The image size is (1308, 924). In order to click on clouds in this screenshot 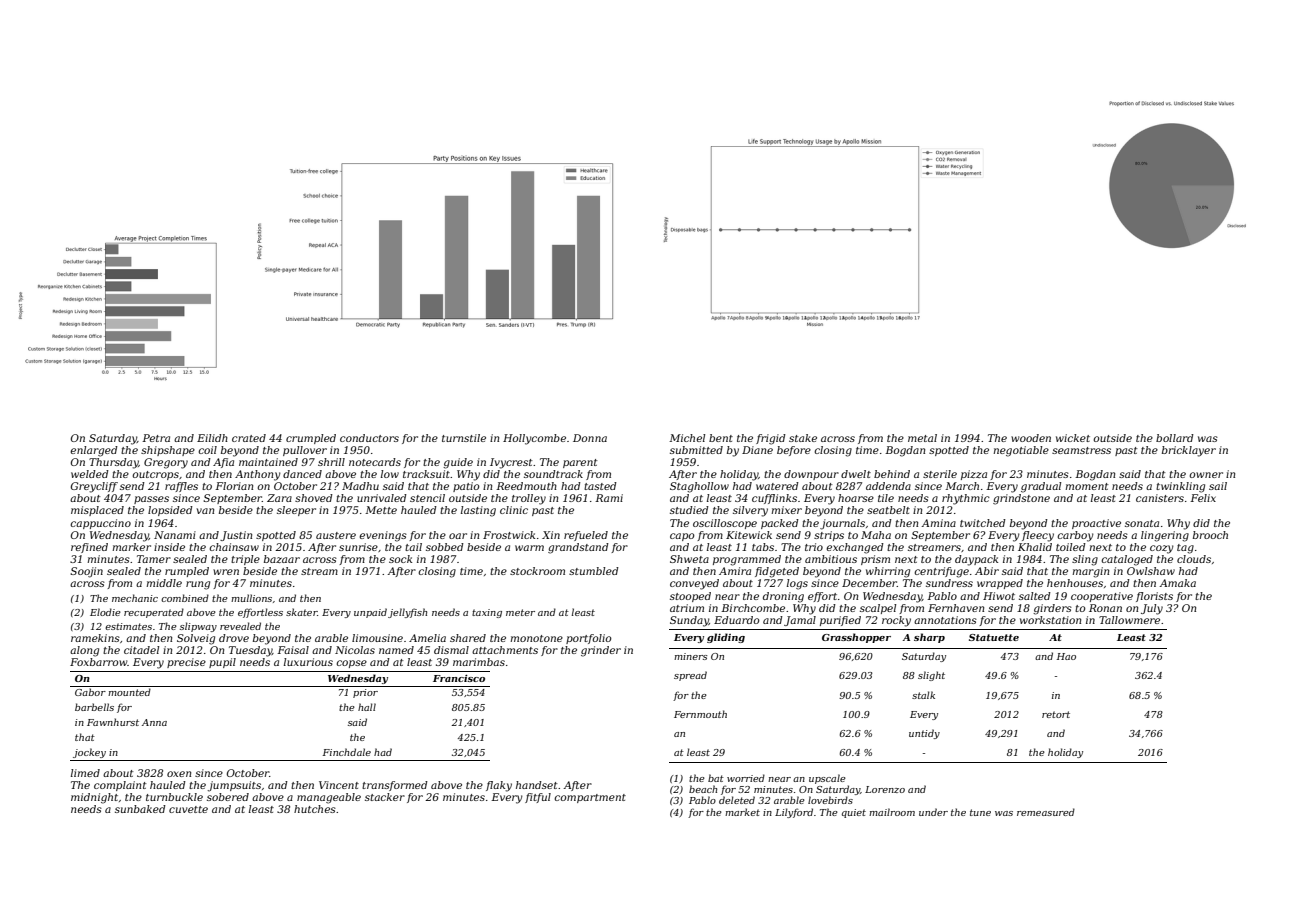, I will do `click(1194, 559)`.
